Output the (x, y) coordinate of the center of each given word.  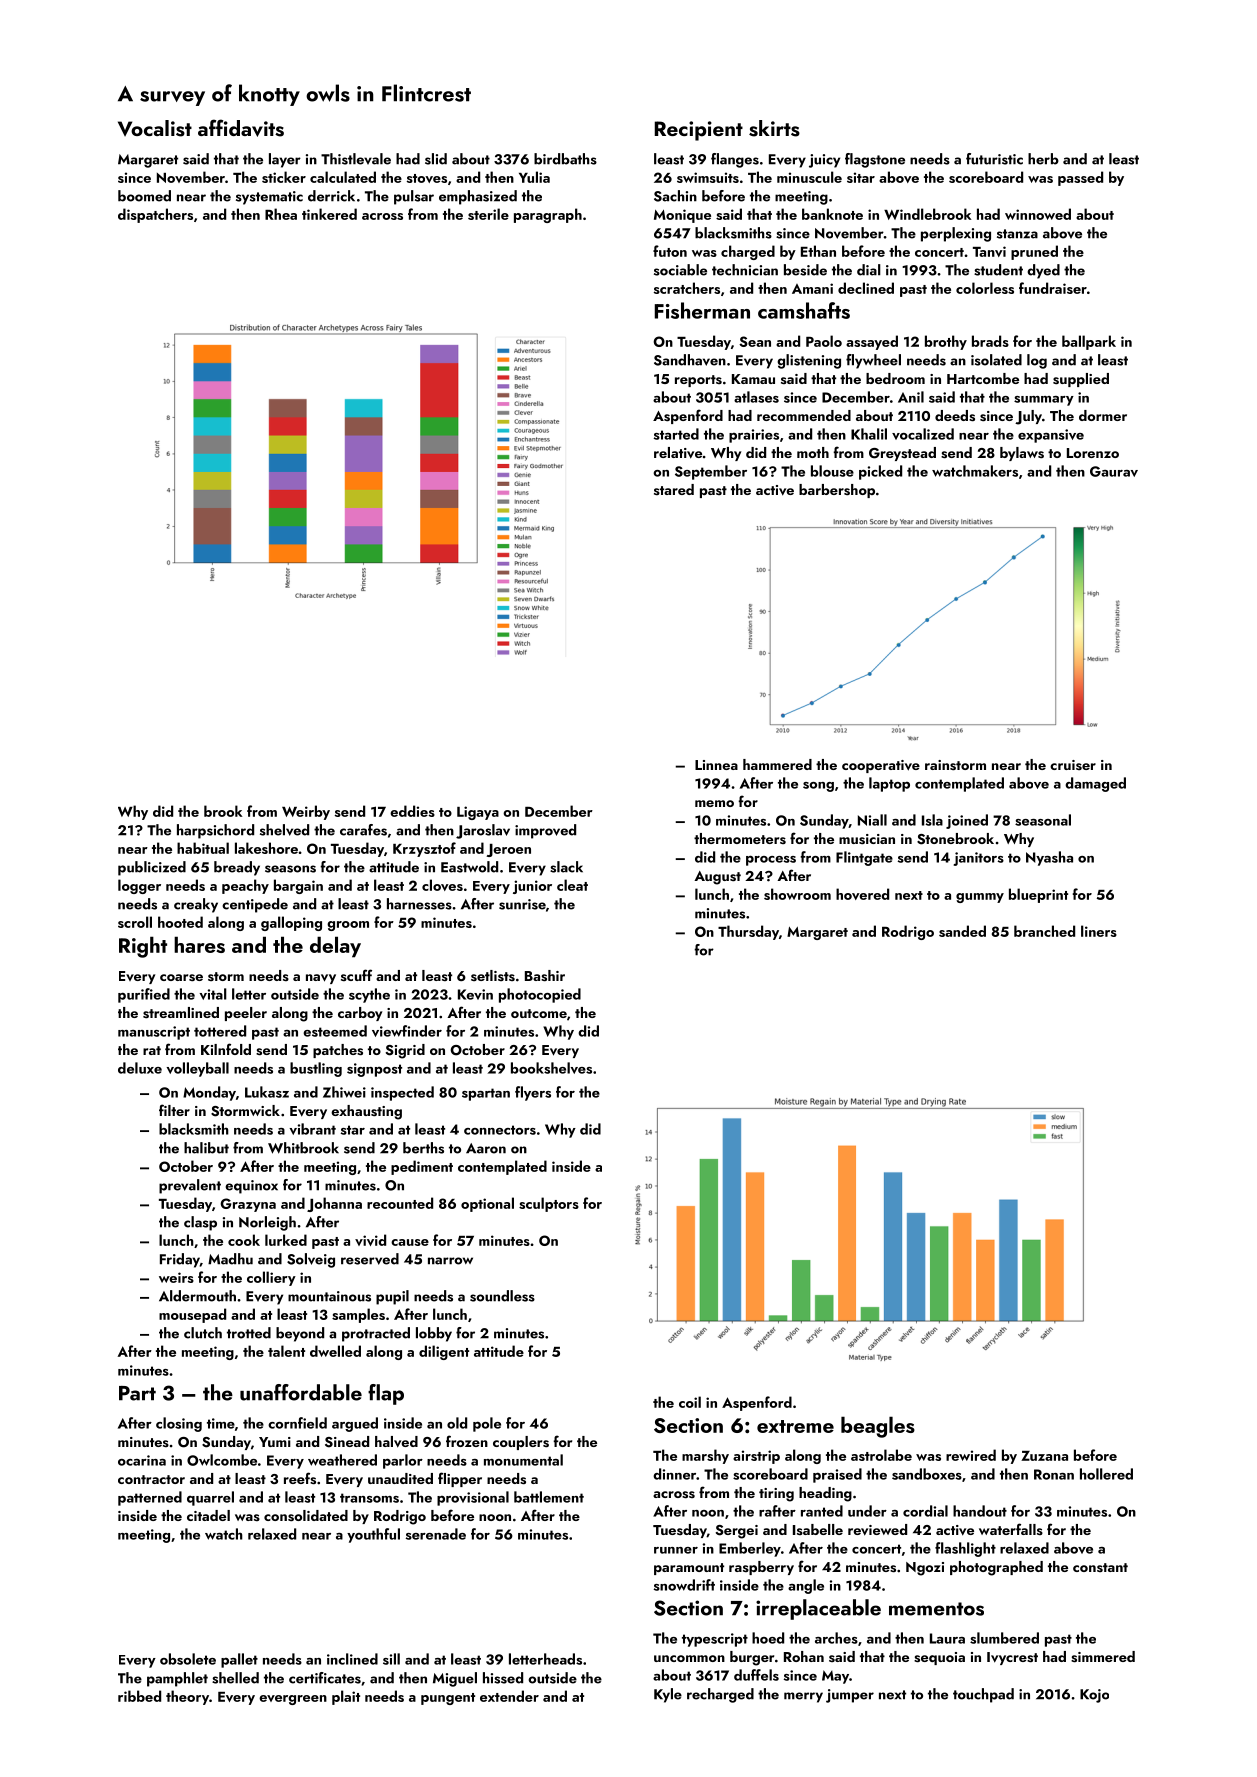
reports (698, 381)
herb (1043, 159)
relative (678, 453)
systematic (269, 198)
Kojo (1094, 1696)
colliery (271, 1278)
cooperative (881, 766)
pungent (448, 1699)
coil (690, 1402)
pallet (239, 1660)
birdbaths (565, 159)
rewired (971, 1455)
